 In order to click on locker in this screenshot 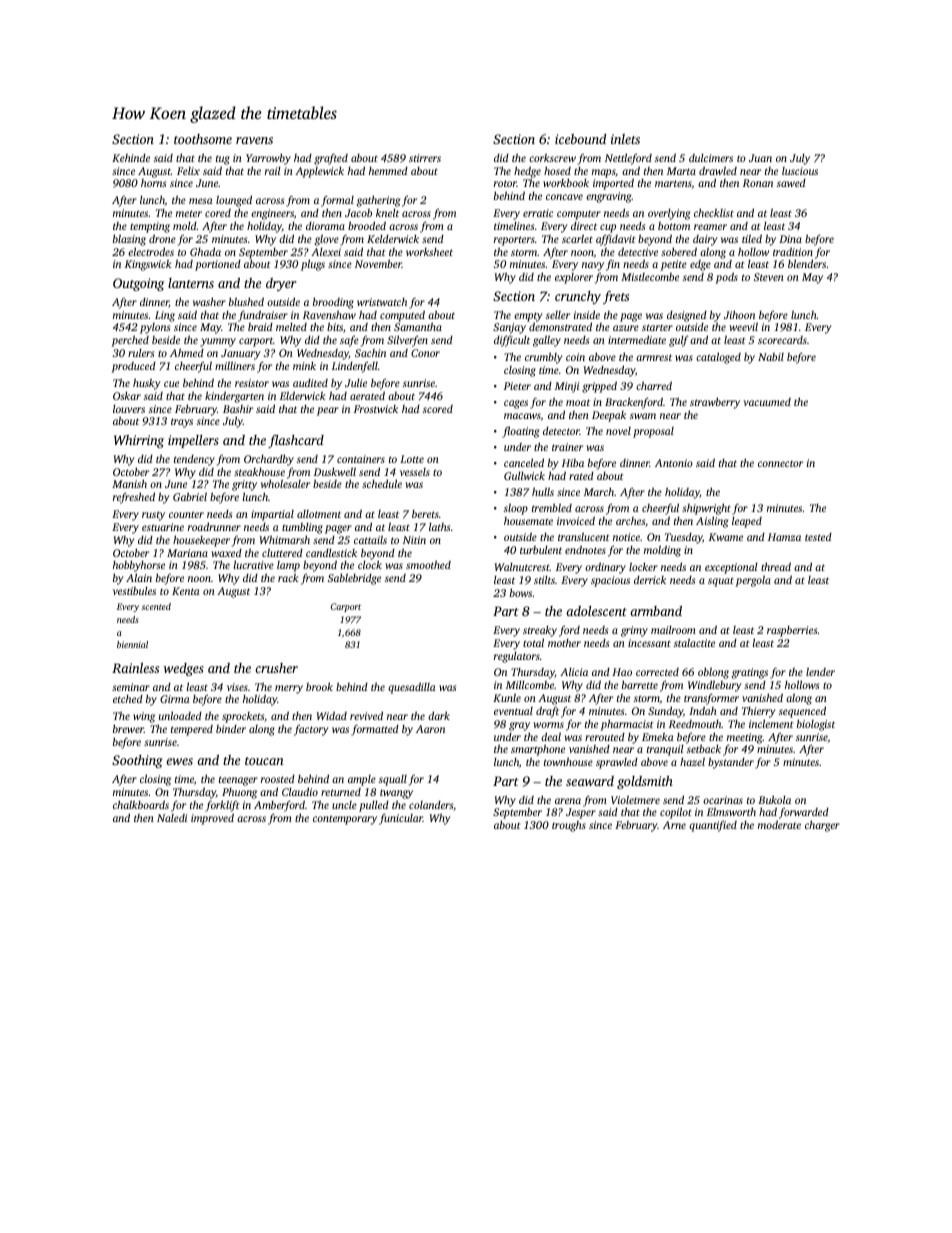, I will do `click(643, 566)`.
